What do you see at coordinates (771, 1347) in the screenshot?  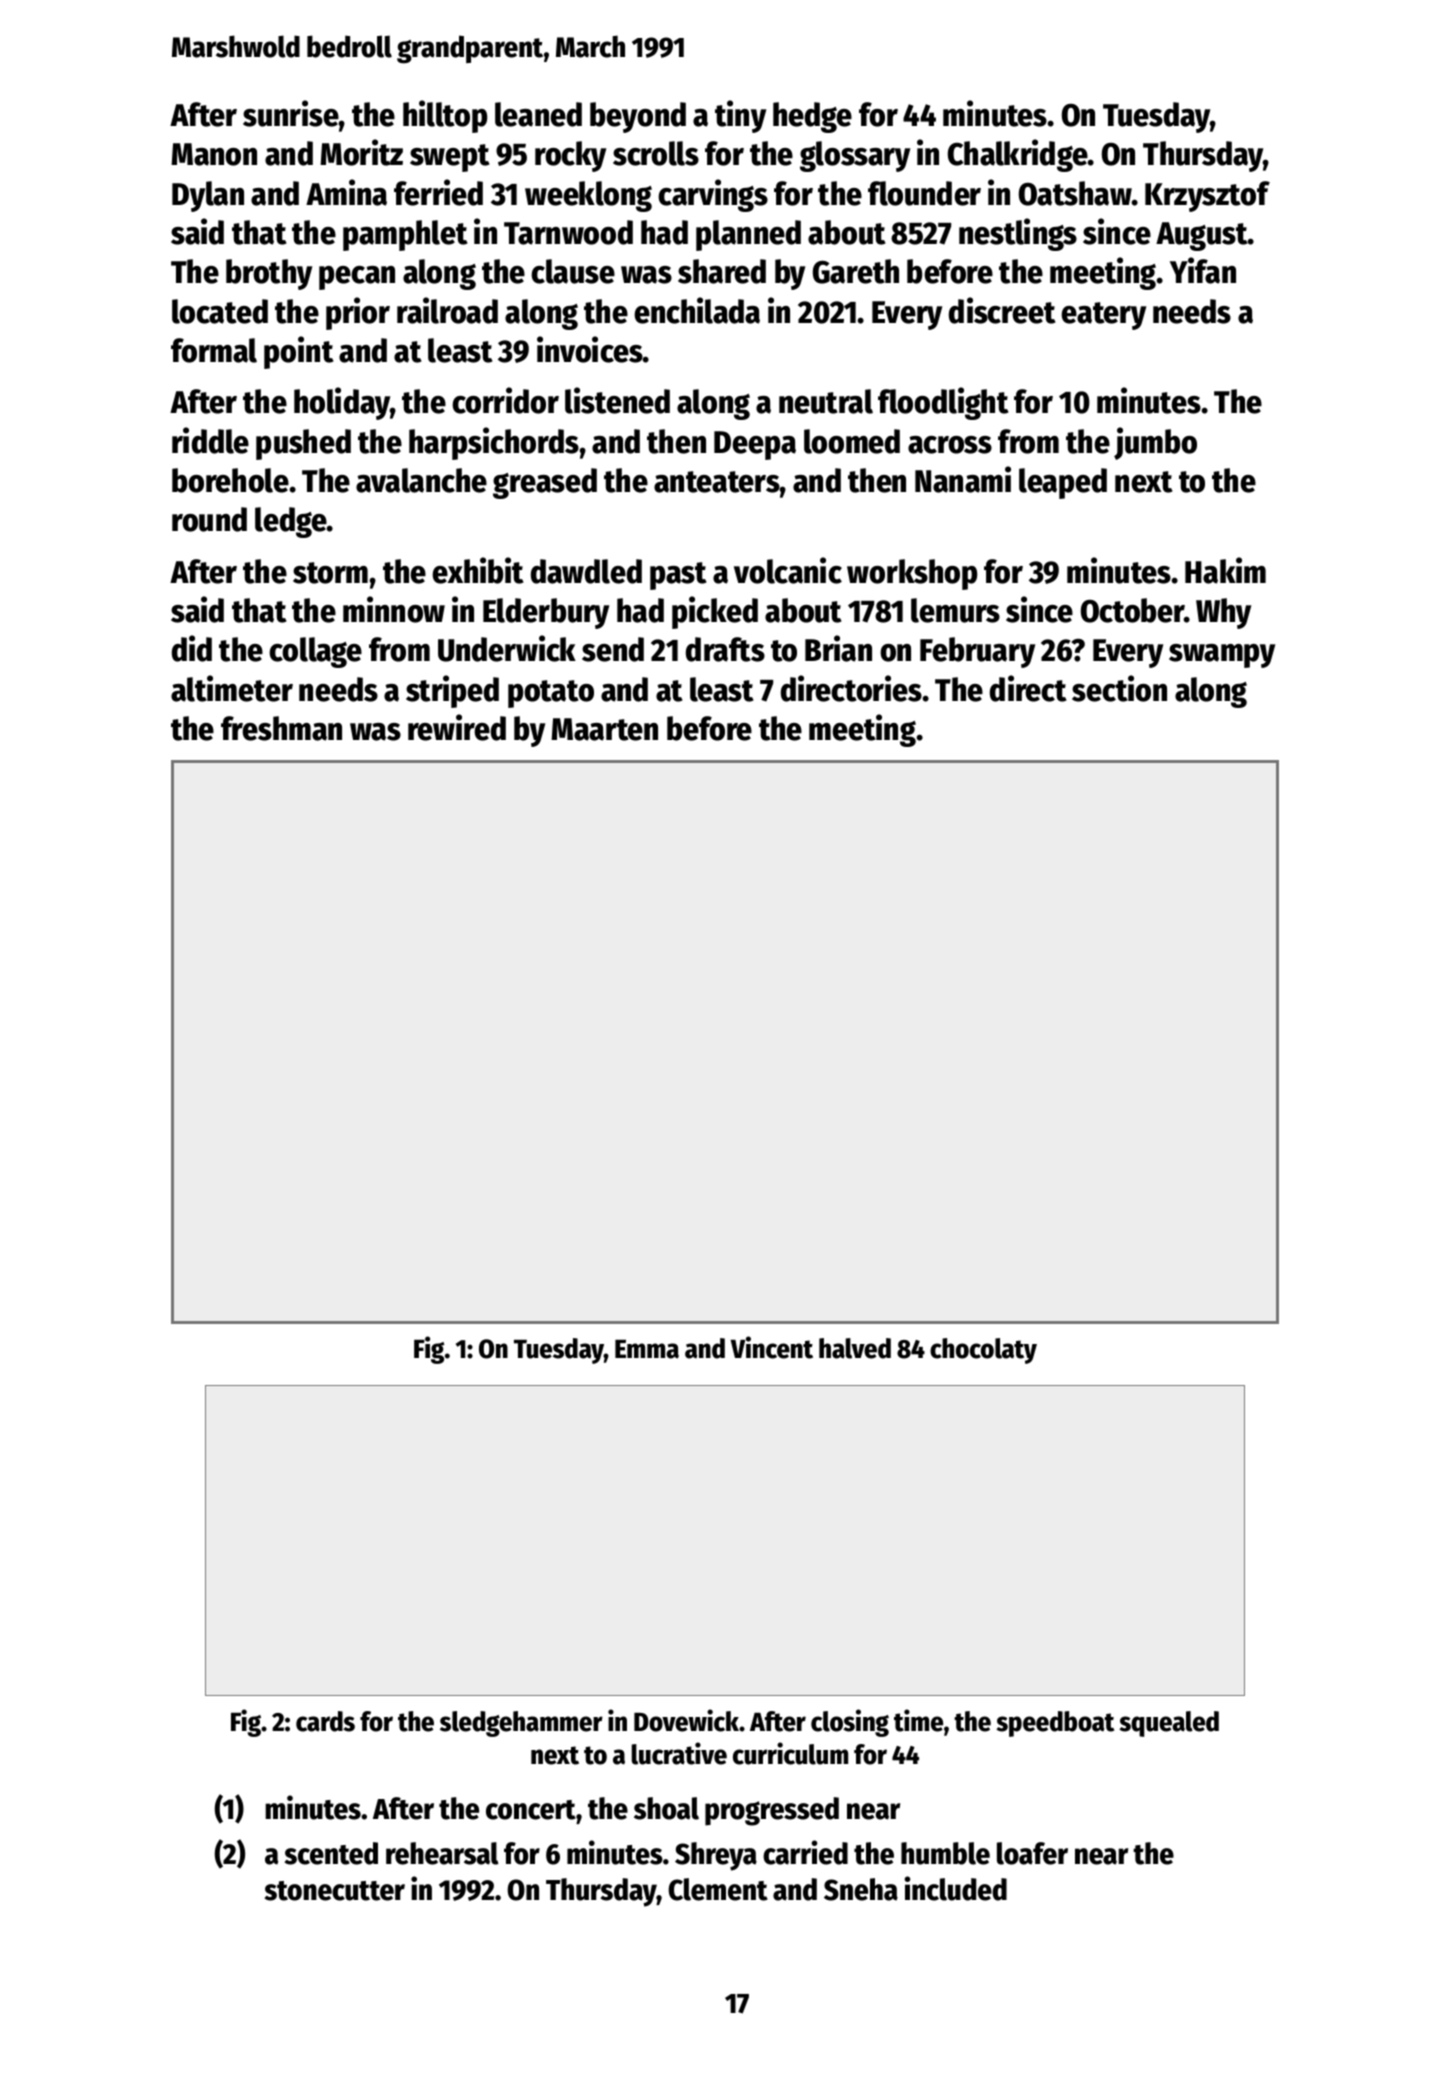 I see `Vincent` at bounding box center [771, 1347].
